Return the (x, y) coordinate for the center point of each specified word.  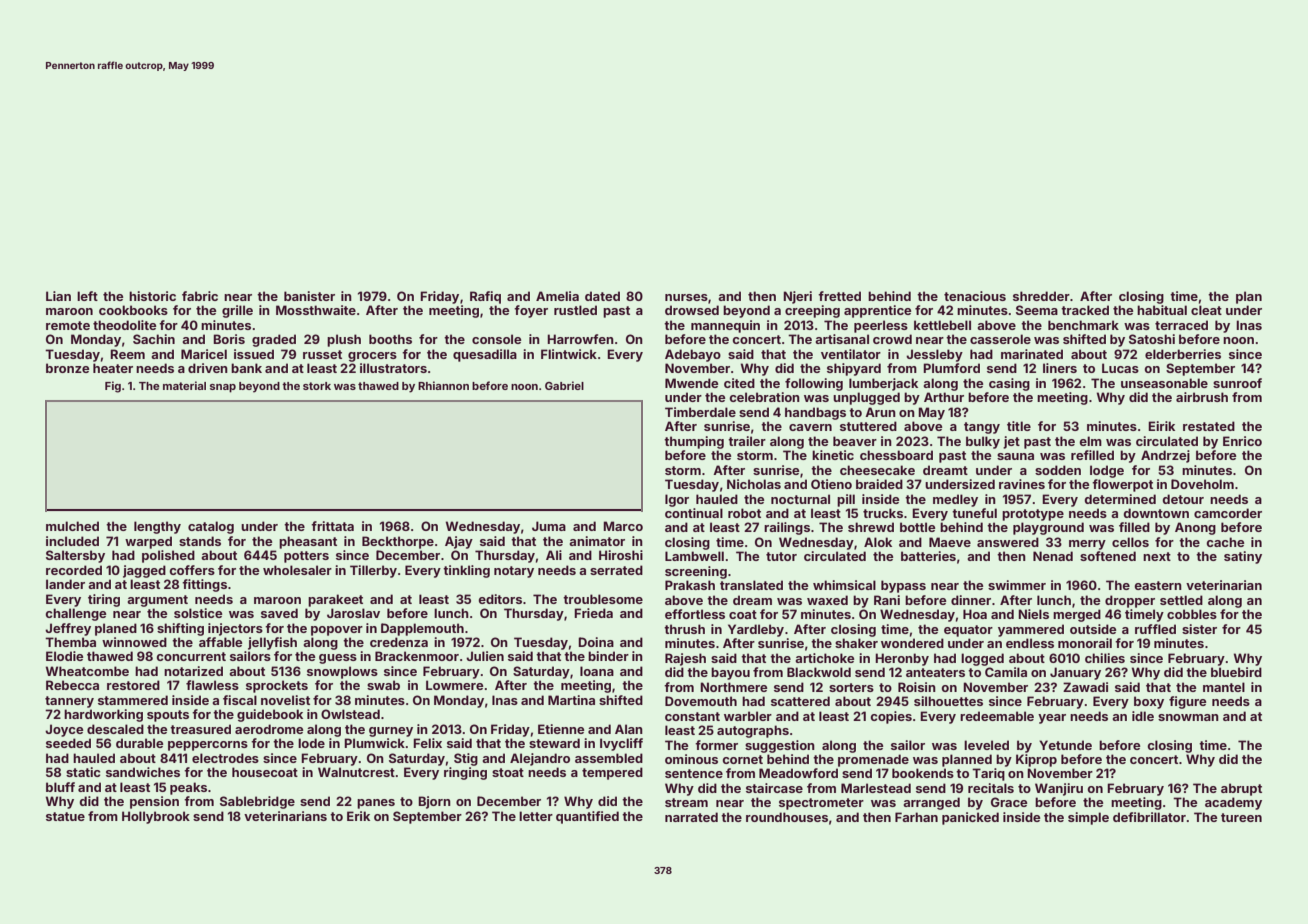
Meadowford (798, 773)
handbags (815, 413)
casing (1009, 384)
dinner (971, 600)
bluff (60, 787)
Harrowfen (580, 339)
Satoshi (1152, 339)
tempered (612, 773)
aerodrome (269, 729)
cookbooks (133, 310)
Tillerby (373, 571)
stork (317, 386)
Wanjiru (1059, 789)
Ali (554, 555)
